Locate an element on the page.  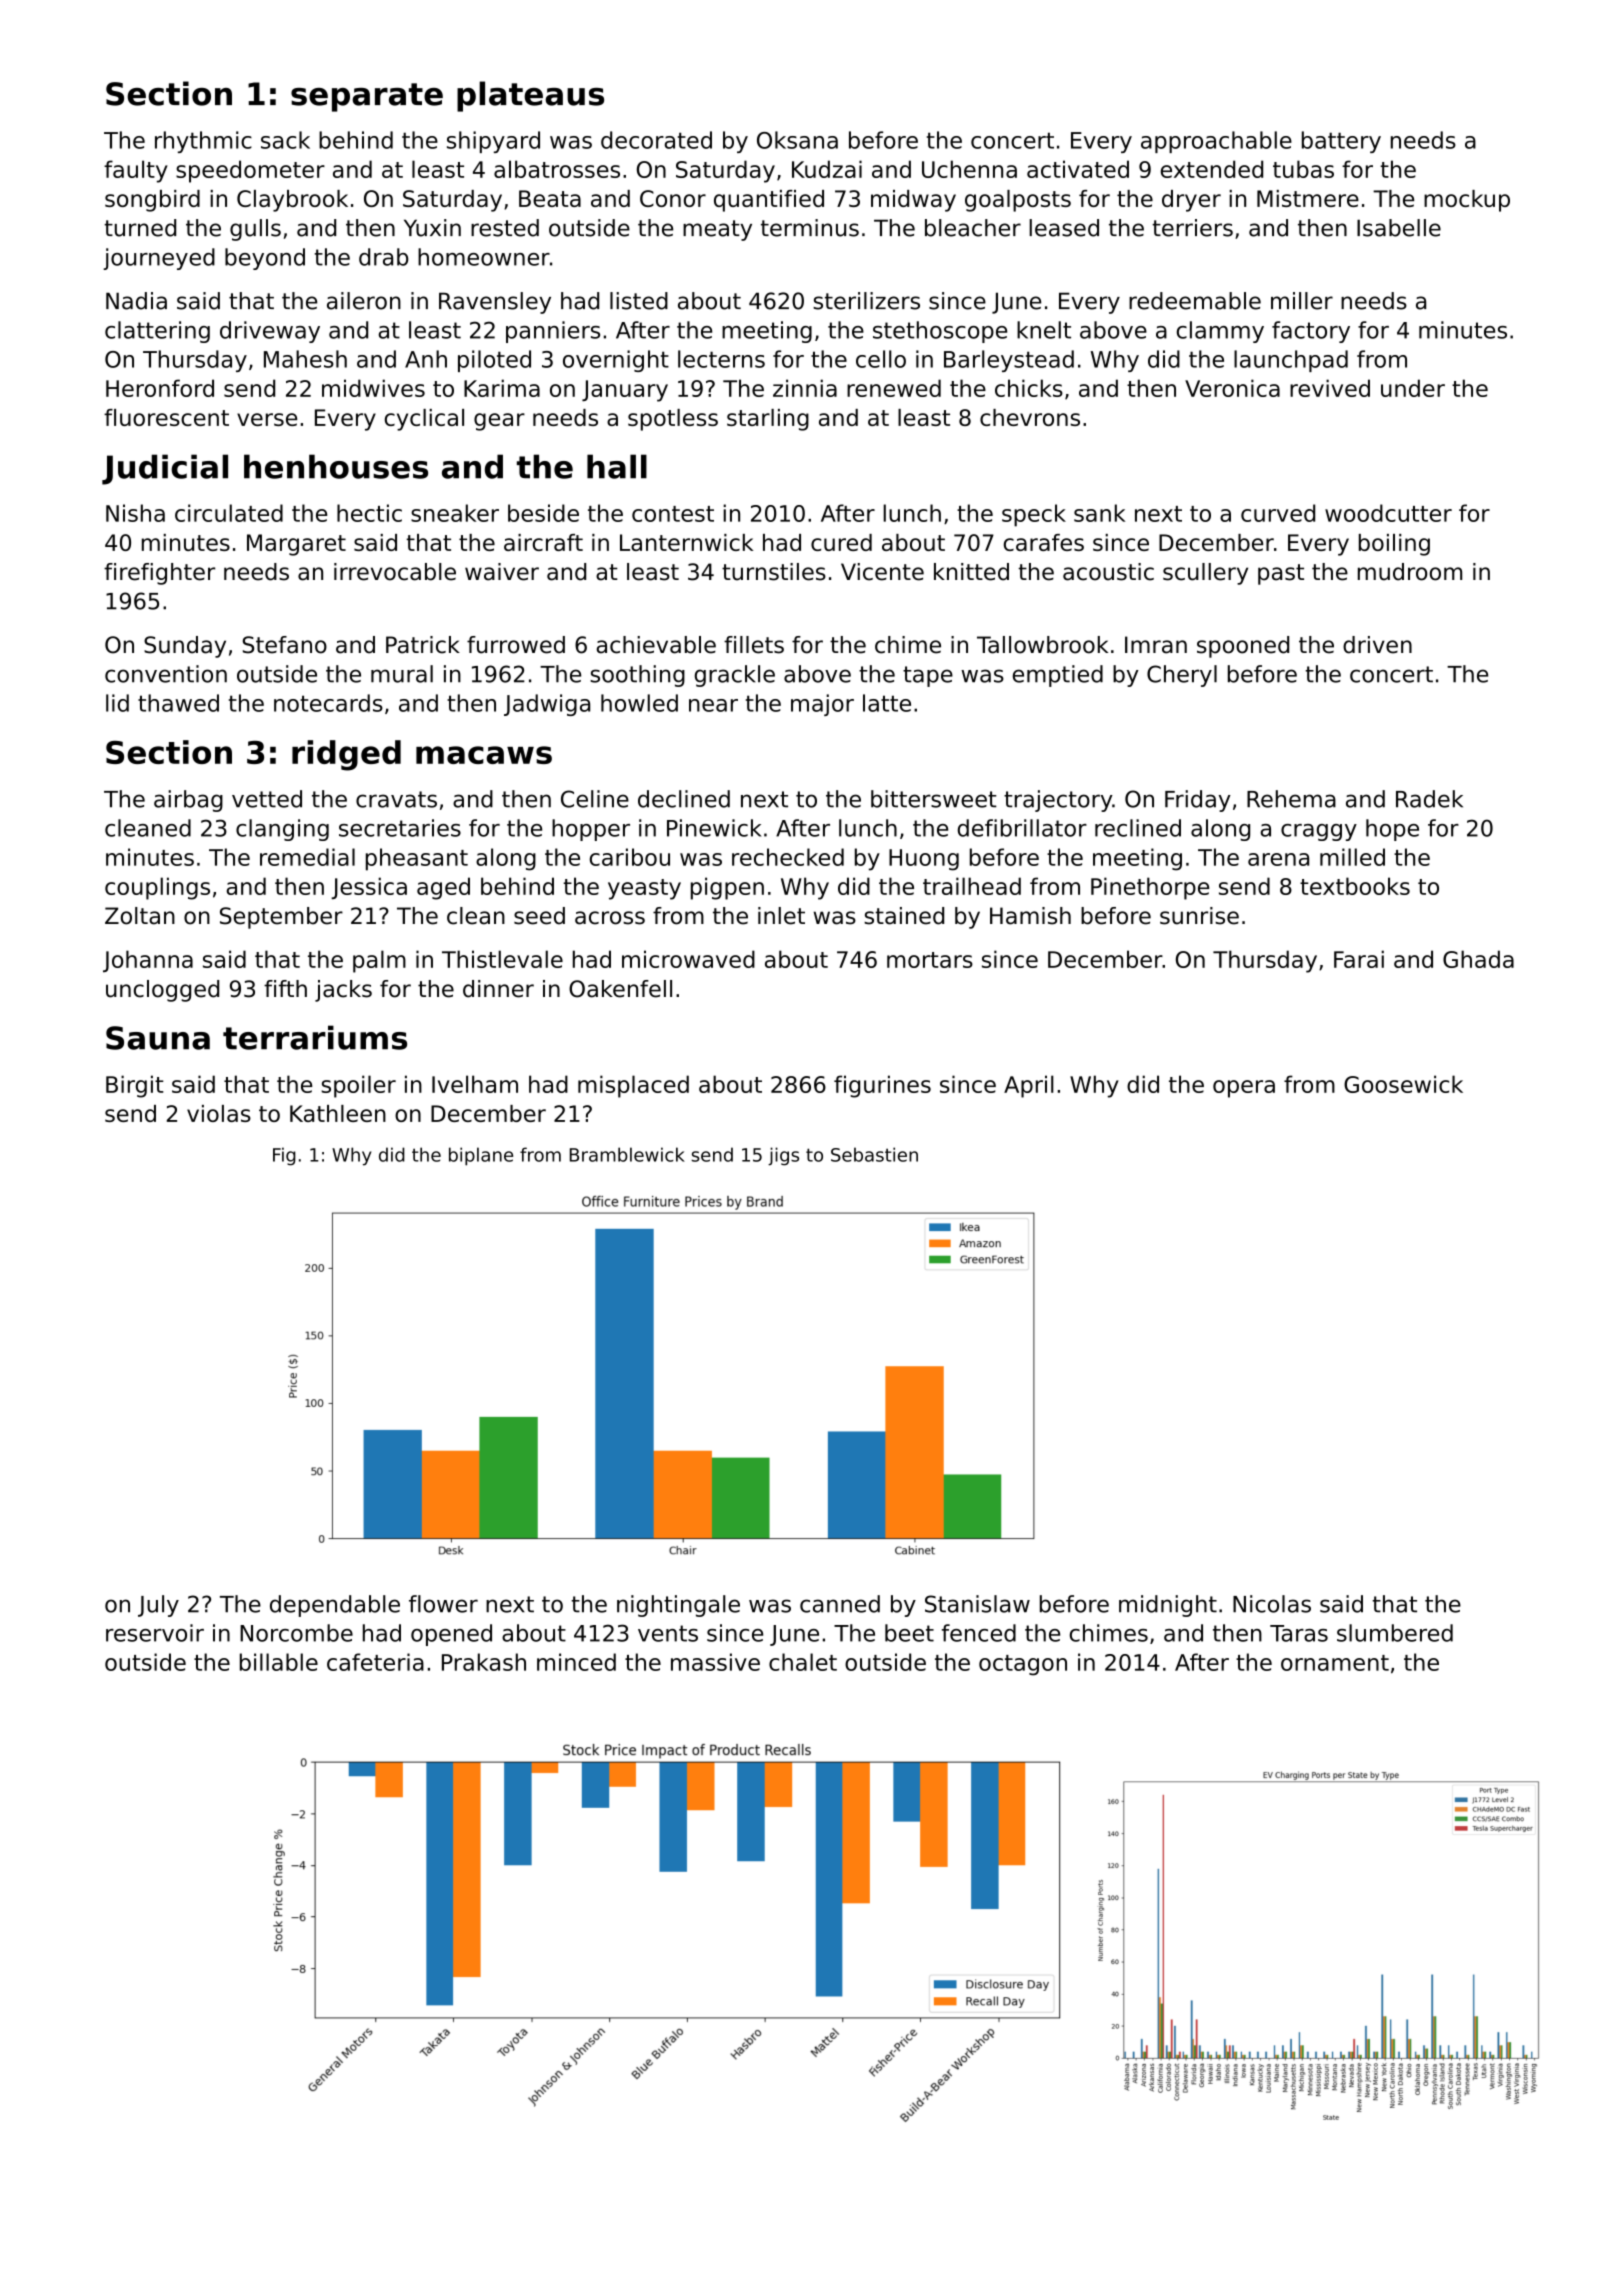
firefighter is located at coordinates (159, 574).
